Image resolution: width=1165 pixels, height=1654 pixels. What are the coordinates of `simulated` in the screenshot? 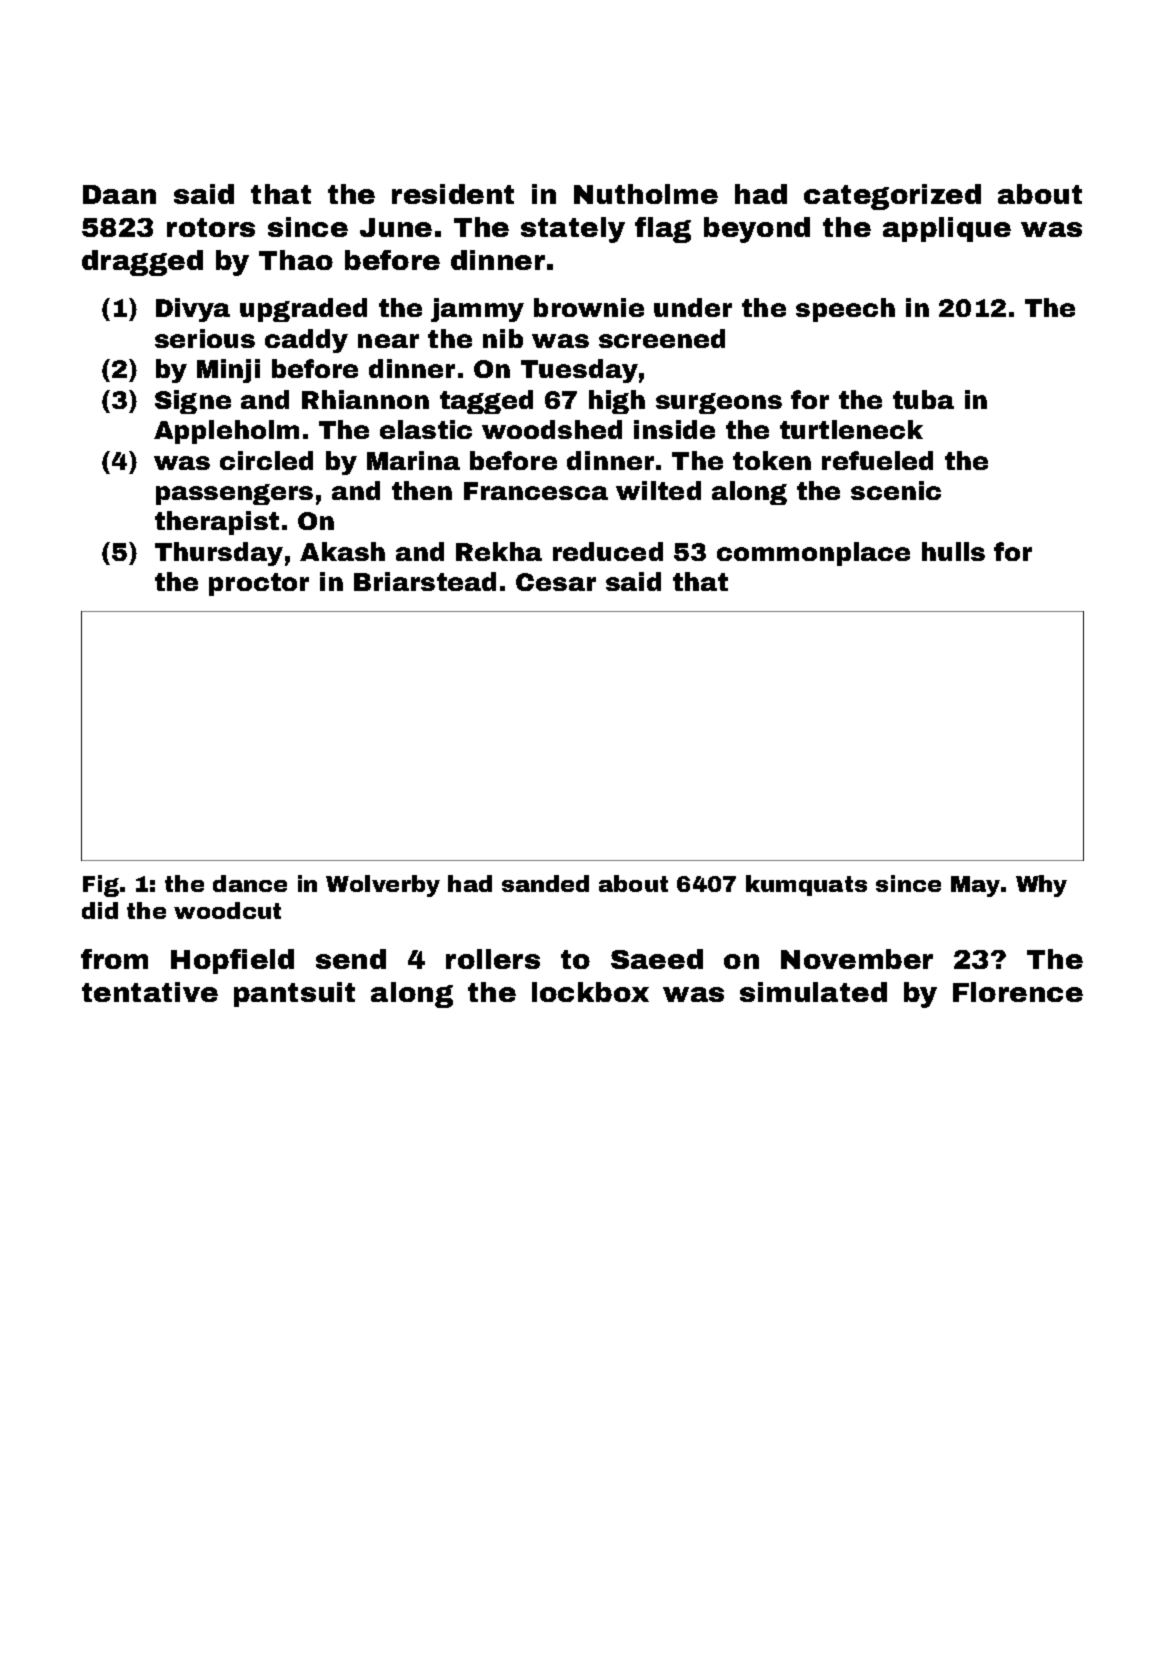 It's located at (813, 992).
